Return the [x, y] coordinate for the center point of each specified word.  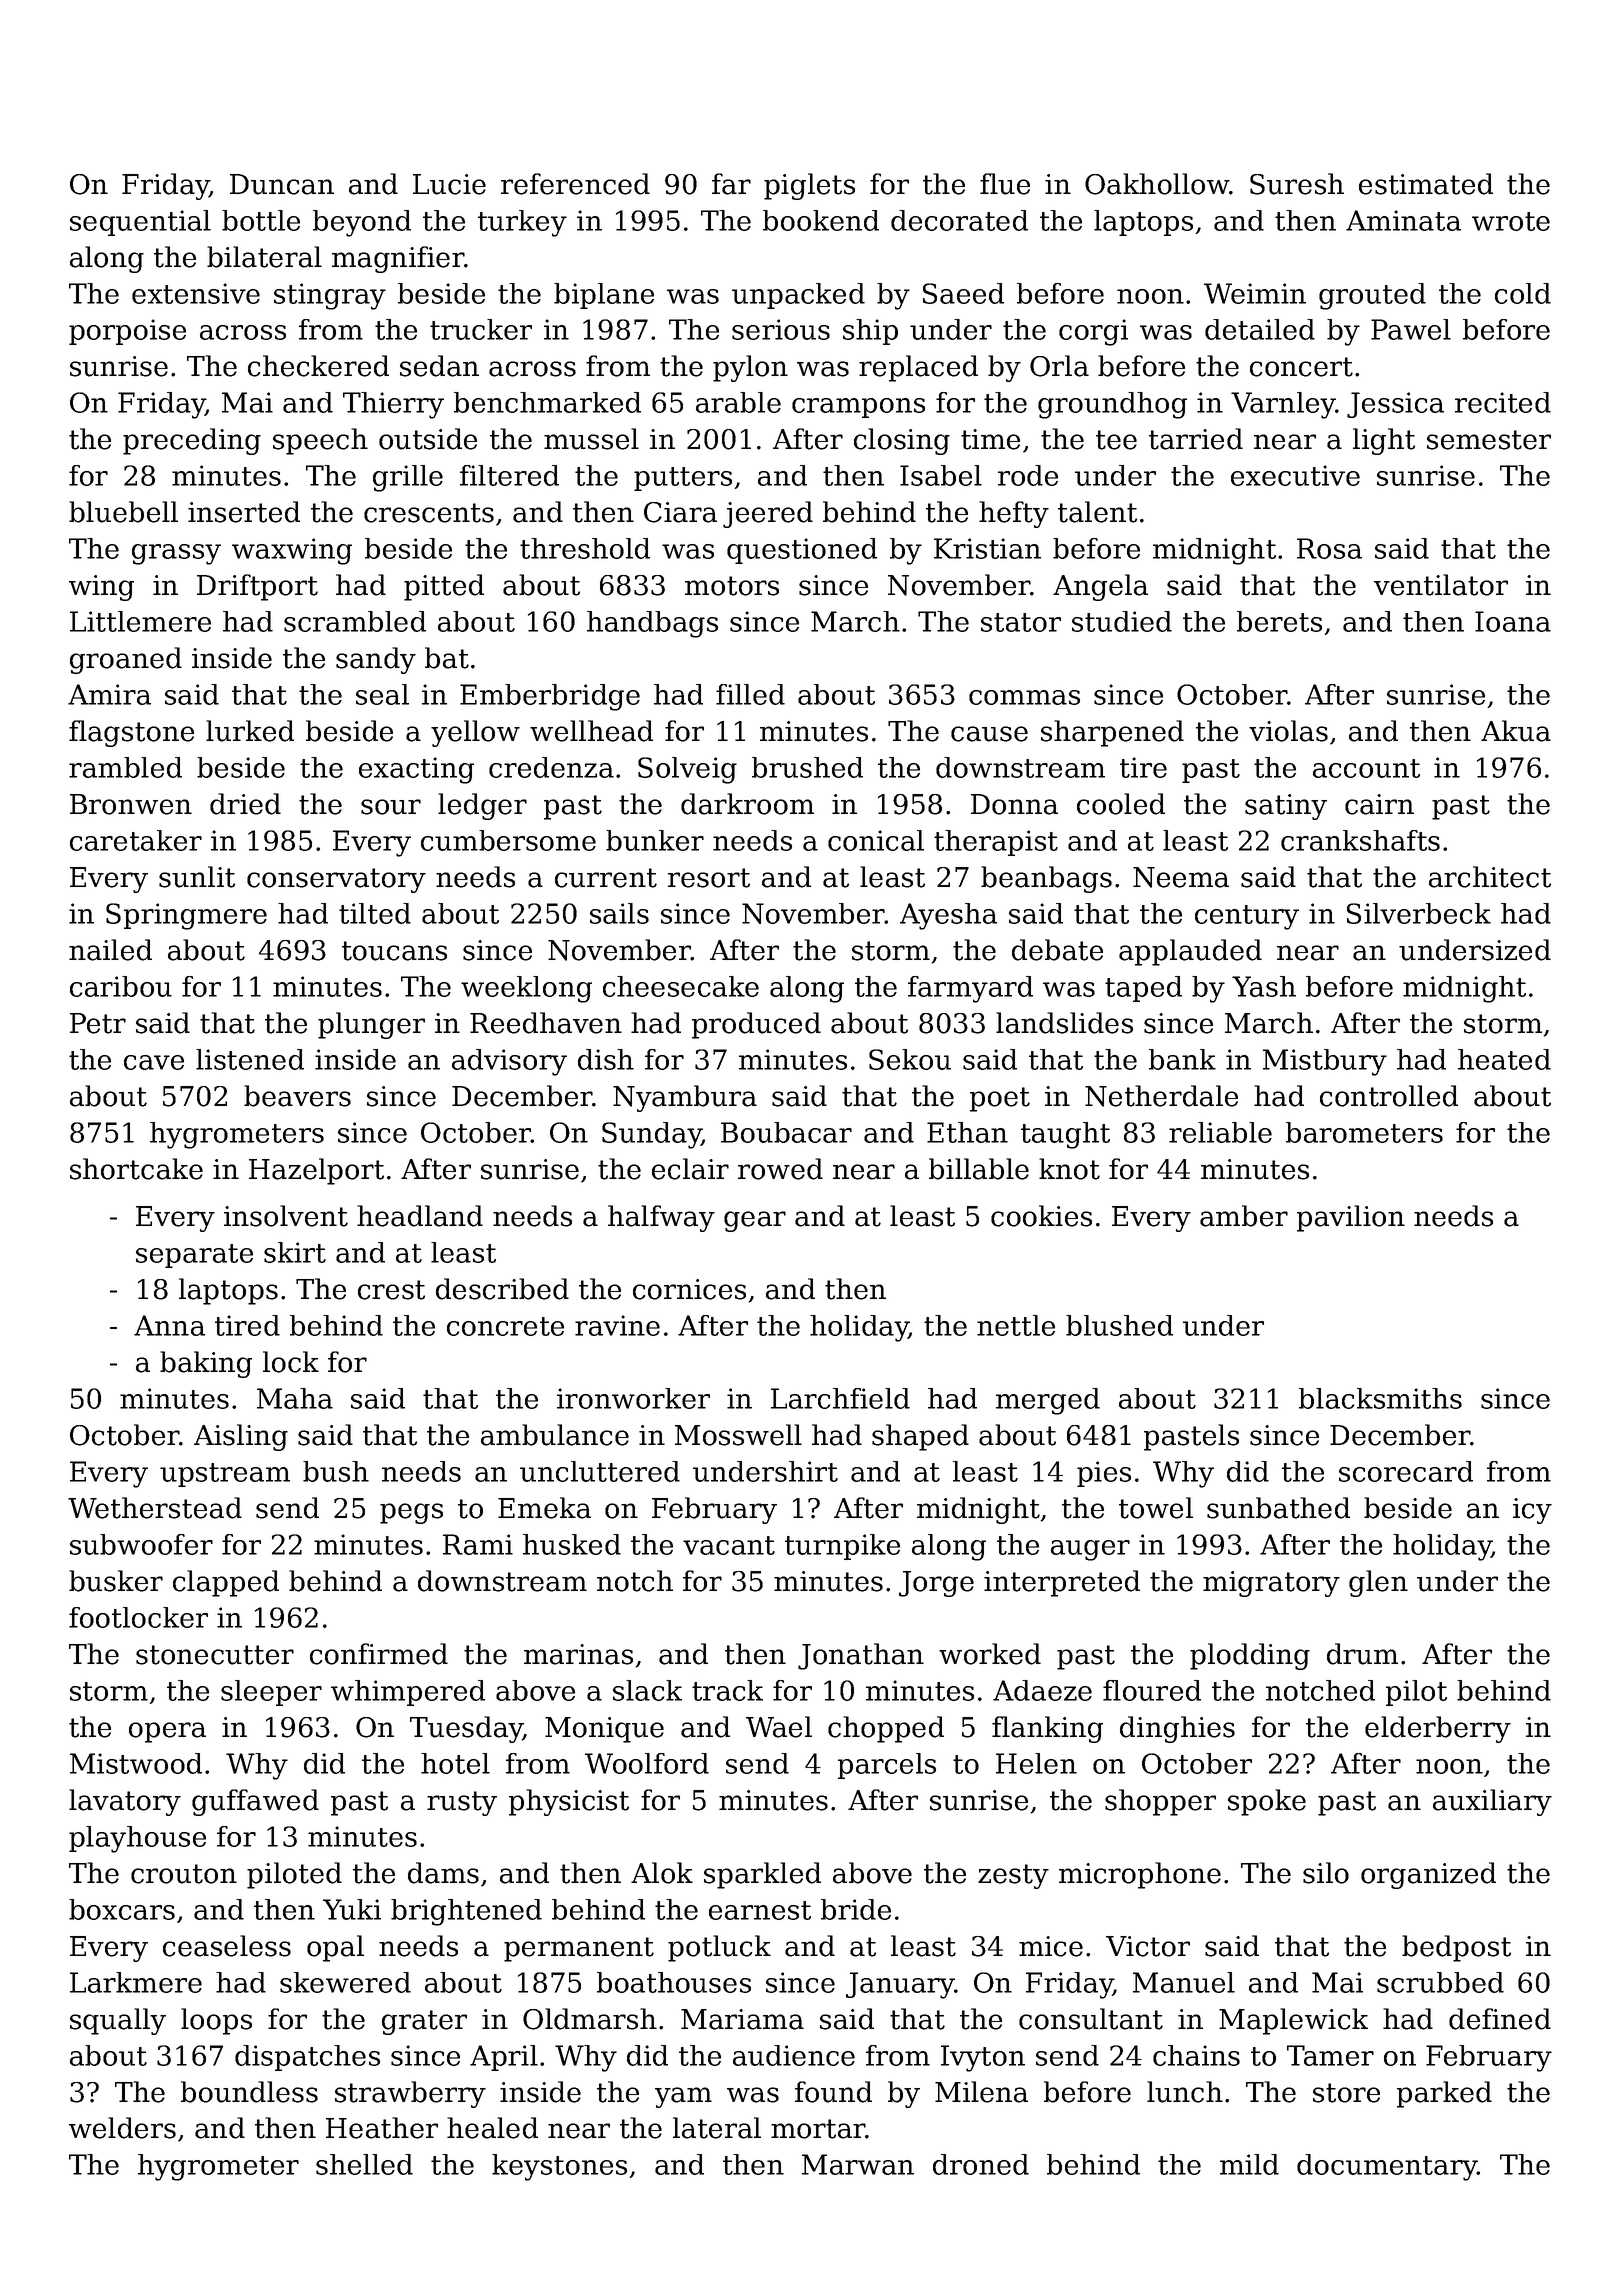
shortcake [136, 1169]
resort [709, 878]
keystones [559, 2167]
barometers [1364, 1132]
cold [1523, 293]
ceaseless [227, 1946]
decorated [959, 220]
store [1346, 2093]
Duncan [282, 184]
